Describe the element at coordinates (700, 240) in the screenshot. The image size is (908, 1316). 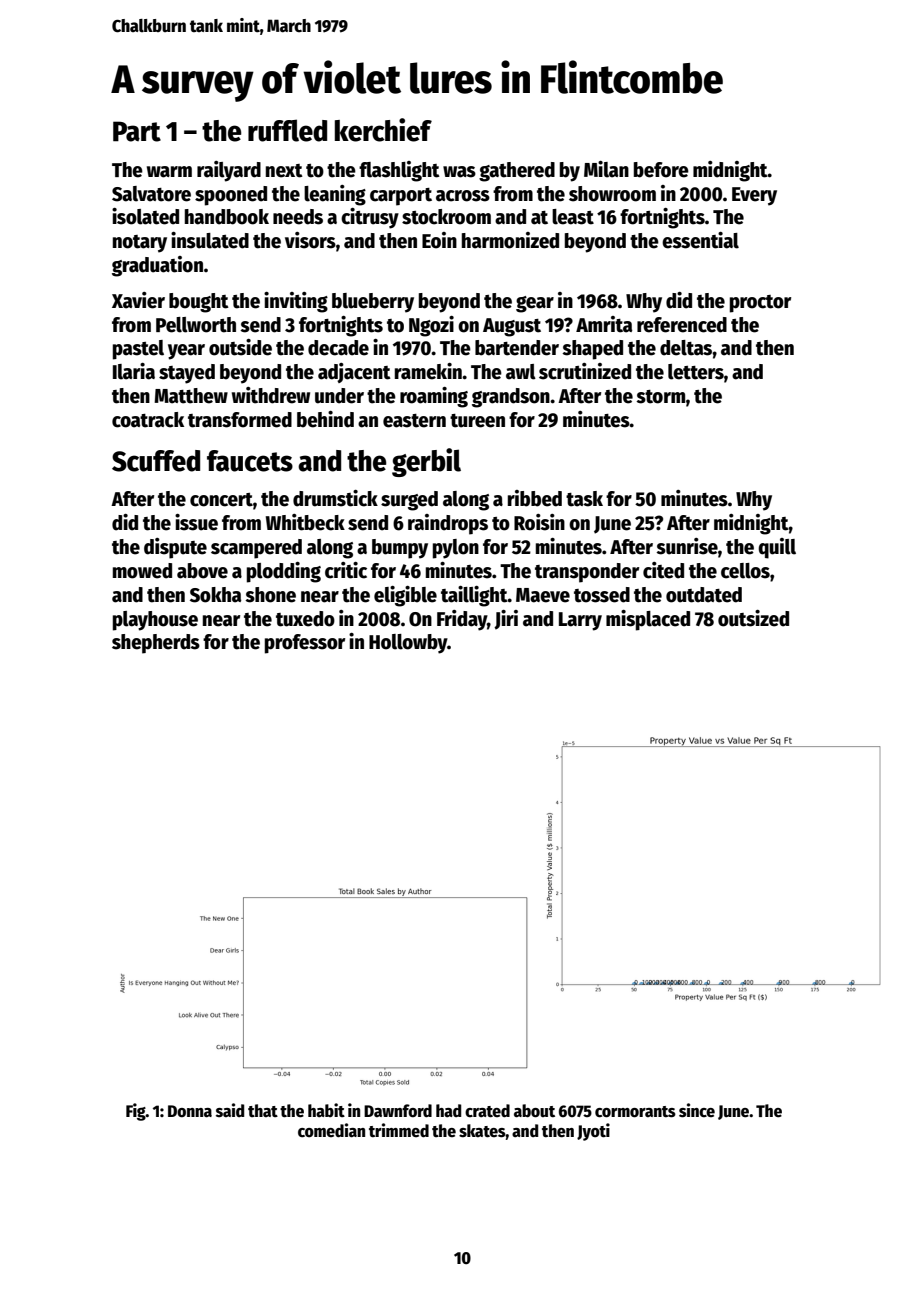
I see `essential` at that location.
